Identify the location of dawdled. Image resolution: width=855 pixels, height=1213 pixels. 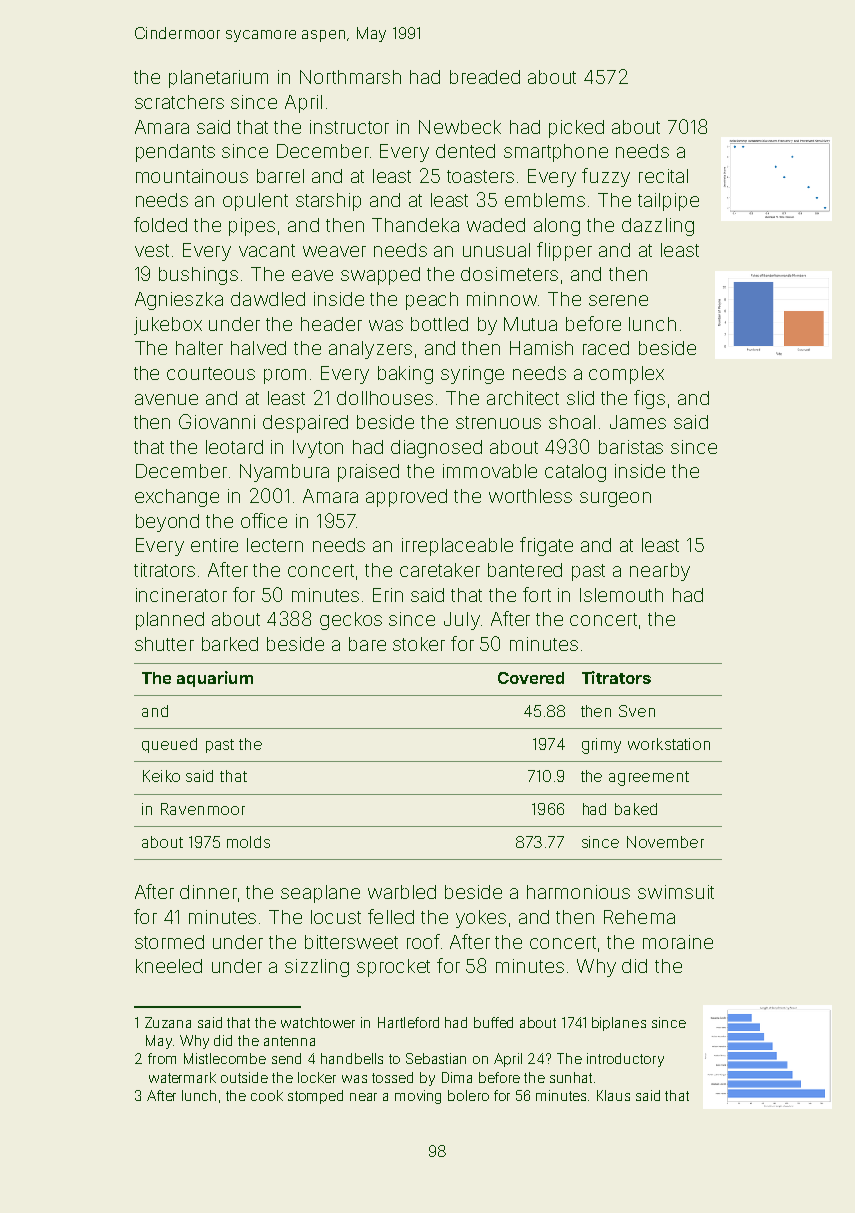
(268, 299).
